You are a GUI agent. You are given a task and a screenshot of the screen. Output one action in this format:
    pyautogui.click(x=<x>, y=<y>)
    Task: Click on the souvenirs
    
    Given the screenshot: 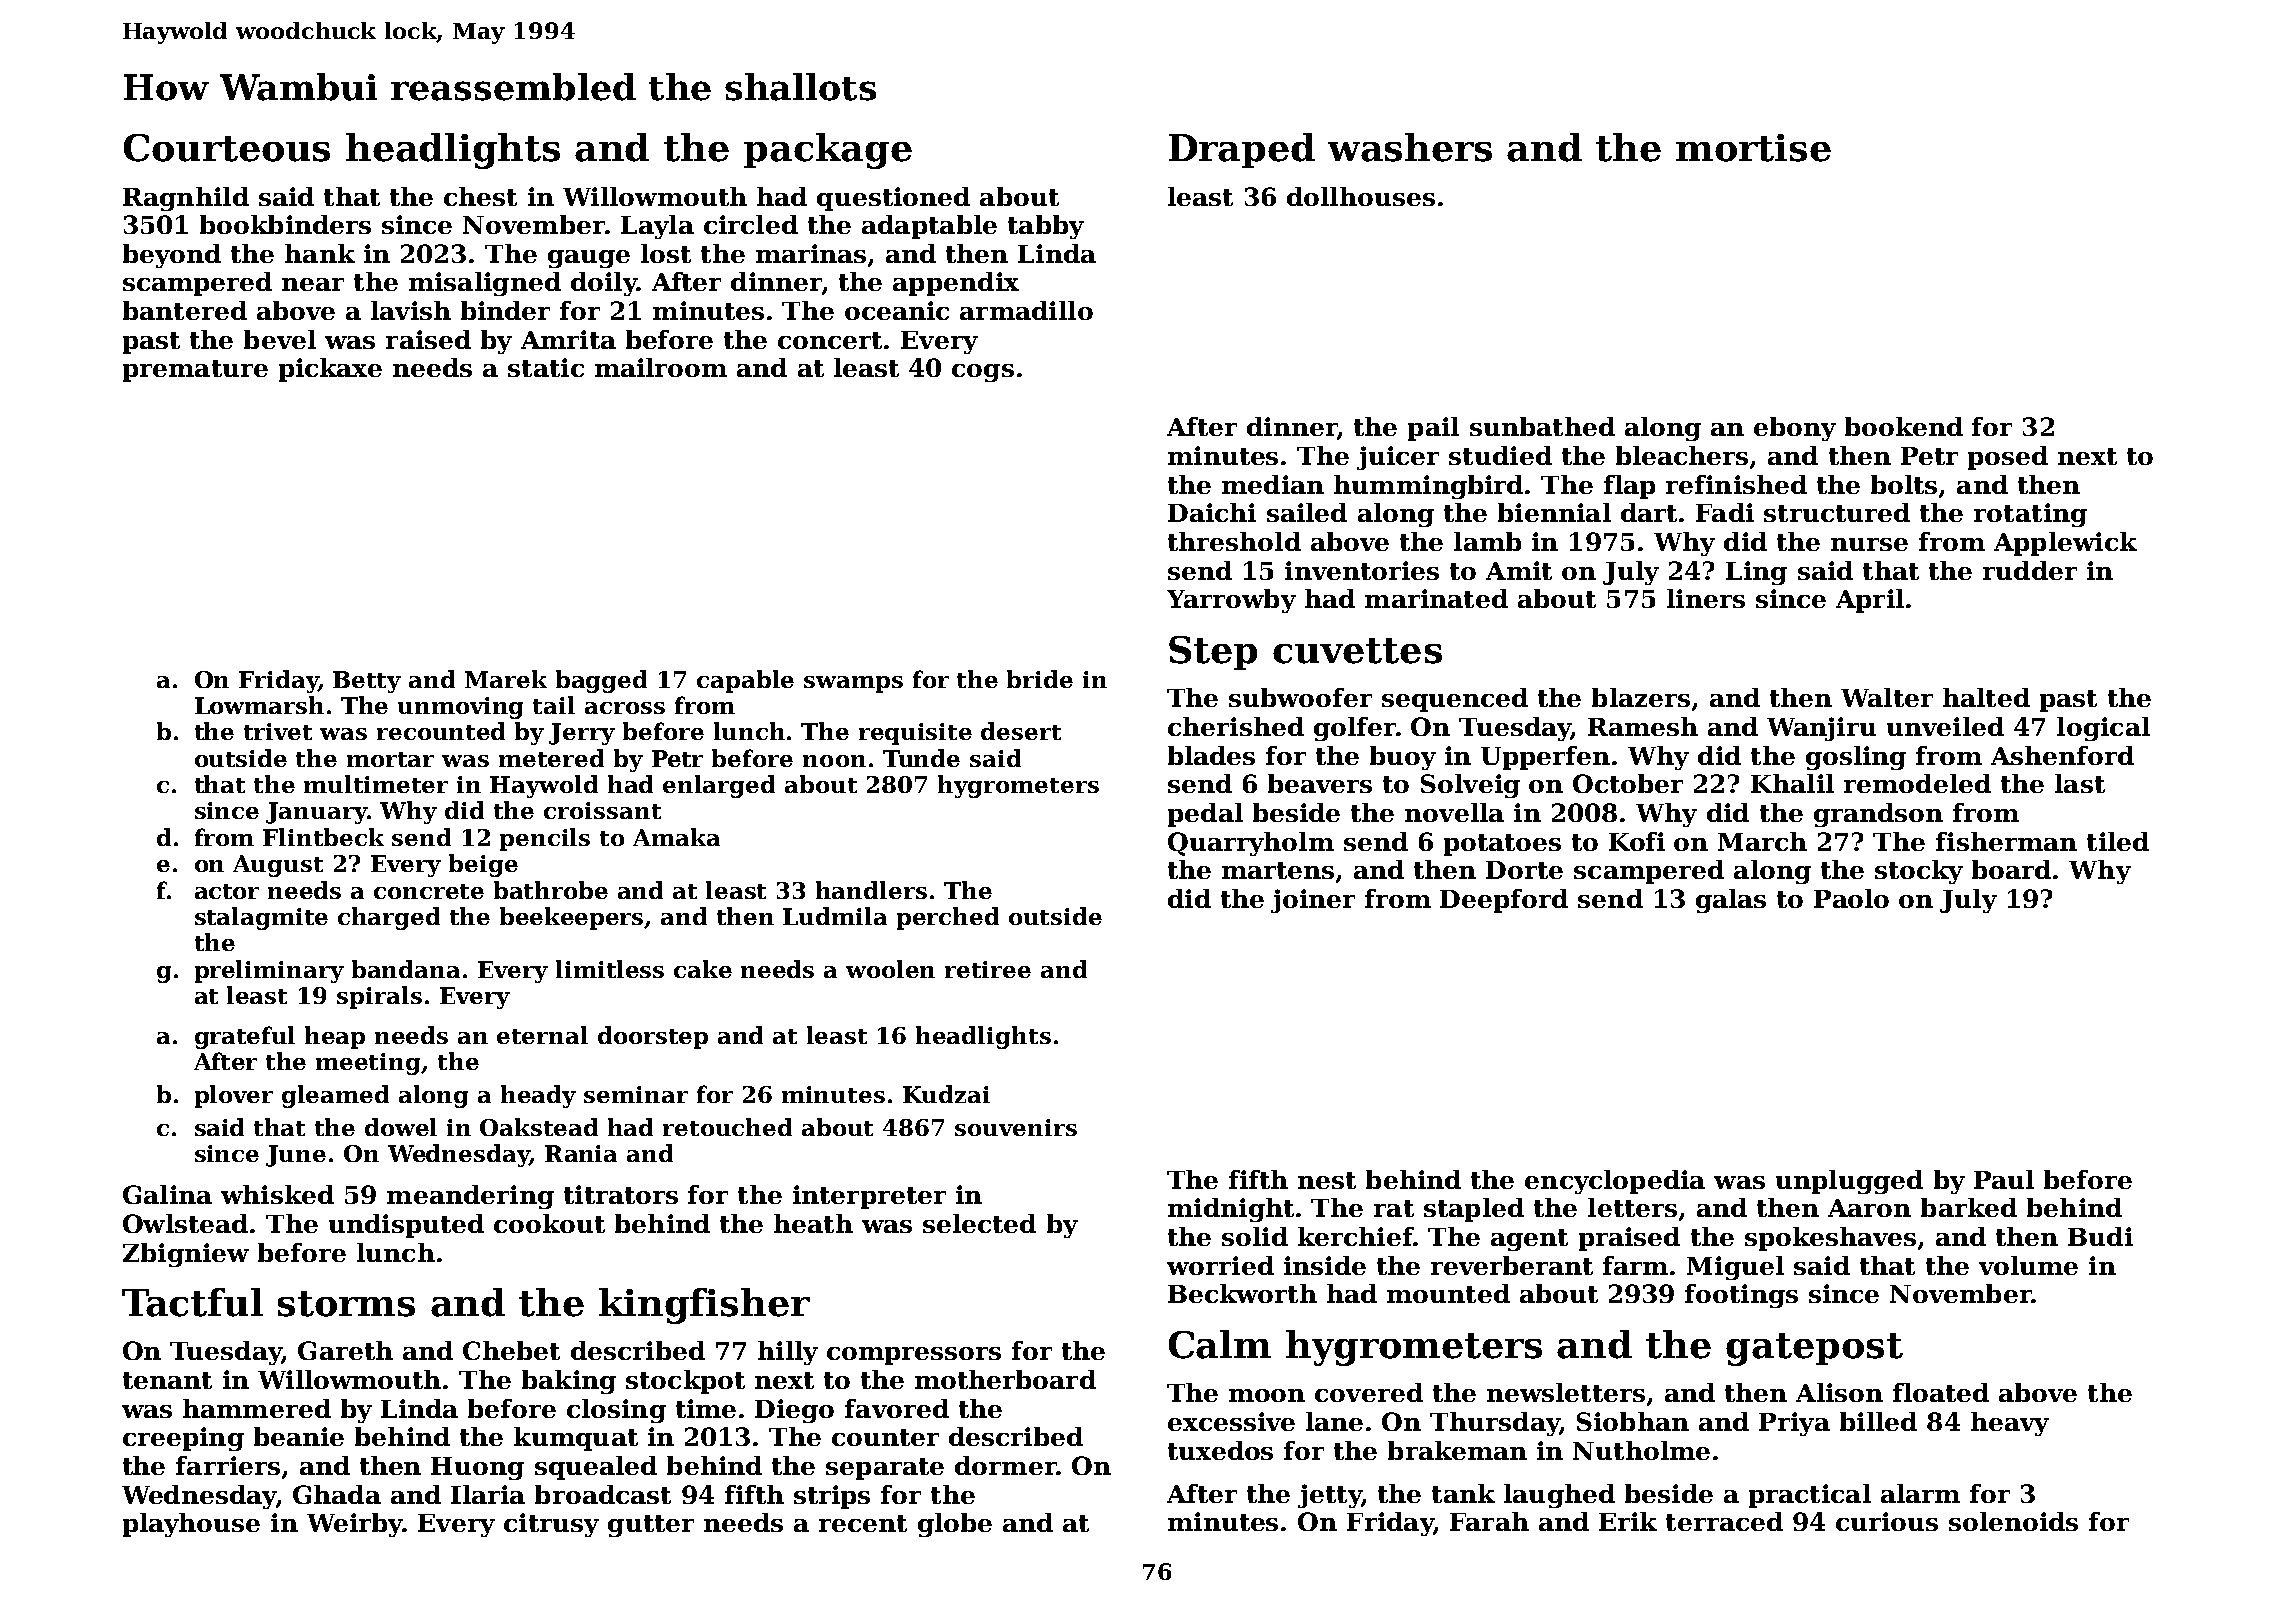 What is the action you would take?
    pyautogui.click(x=1016, y=1127)
